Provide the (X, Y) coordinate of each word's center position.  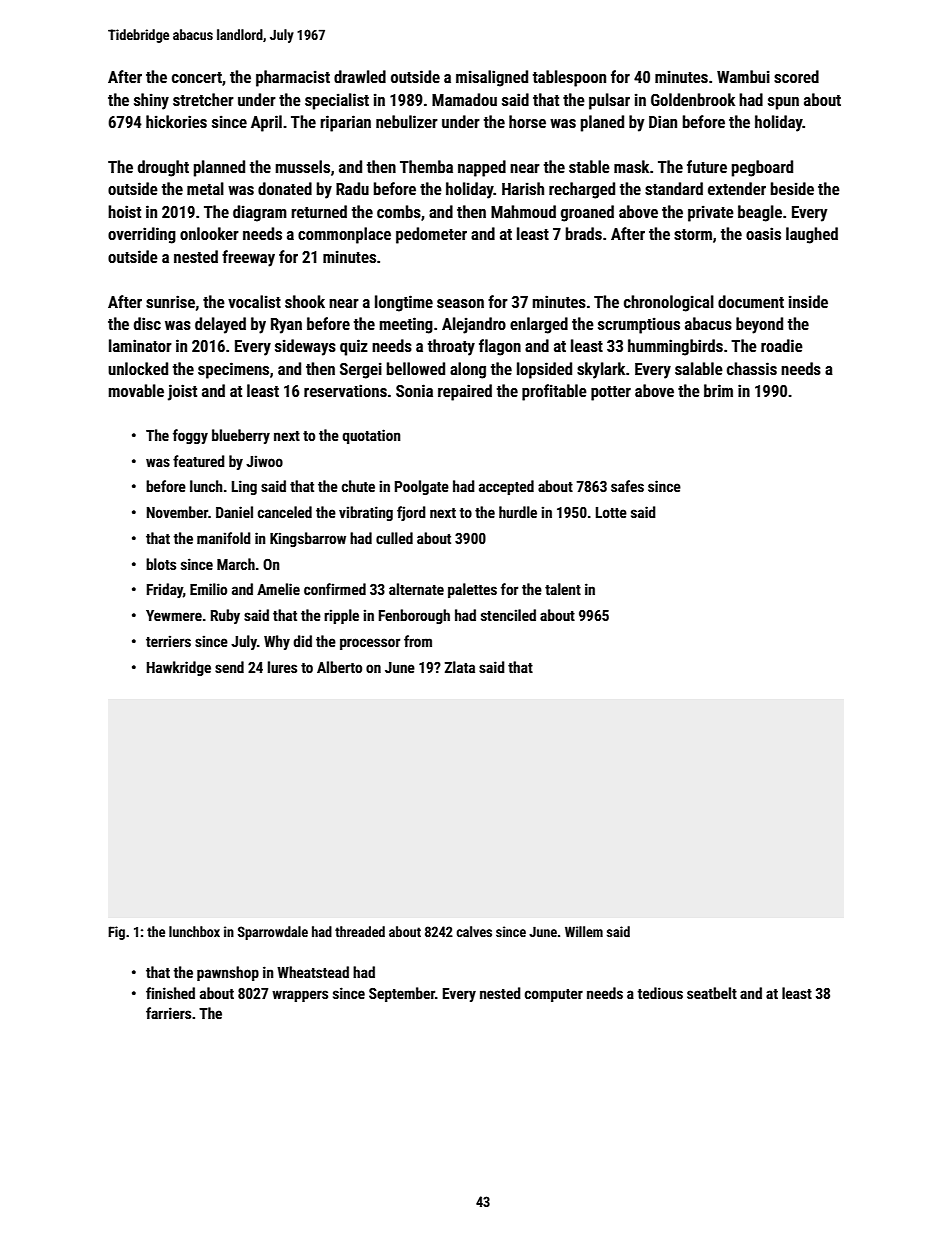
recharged (582, 190)
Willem (584, 931)
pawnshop (228, 973)
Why (277, 642)
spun (783, 103)
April (266, 123)
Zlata (460, 667)
